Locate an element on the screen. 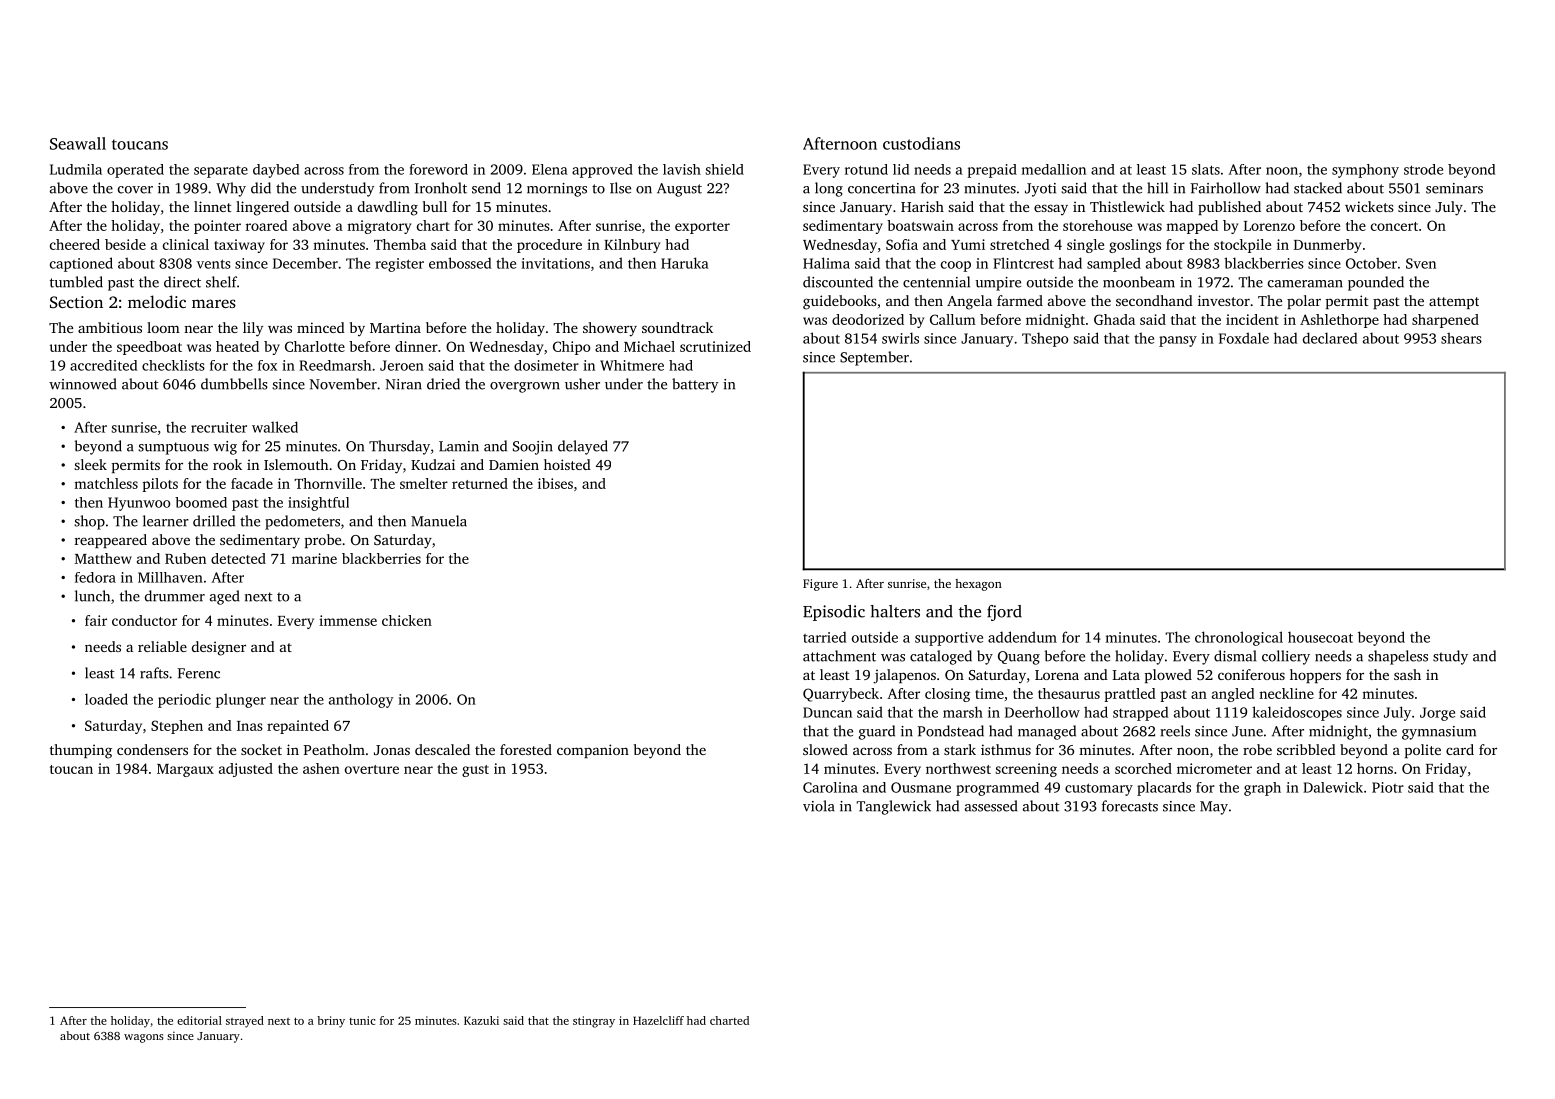 Image resolution: width=1555 pixels, height=1099 pixels. Seawall is located at coordinates (78, 143).
